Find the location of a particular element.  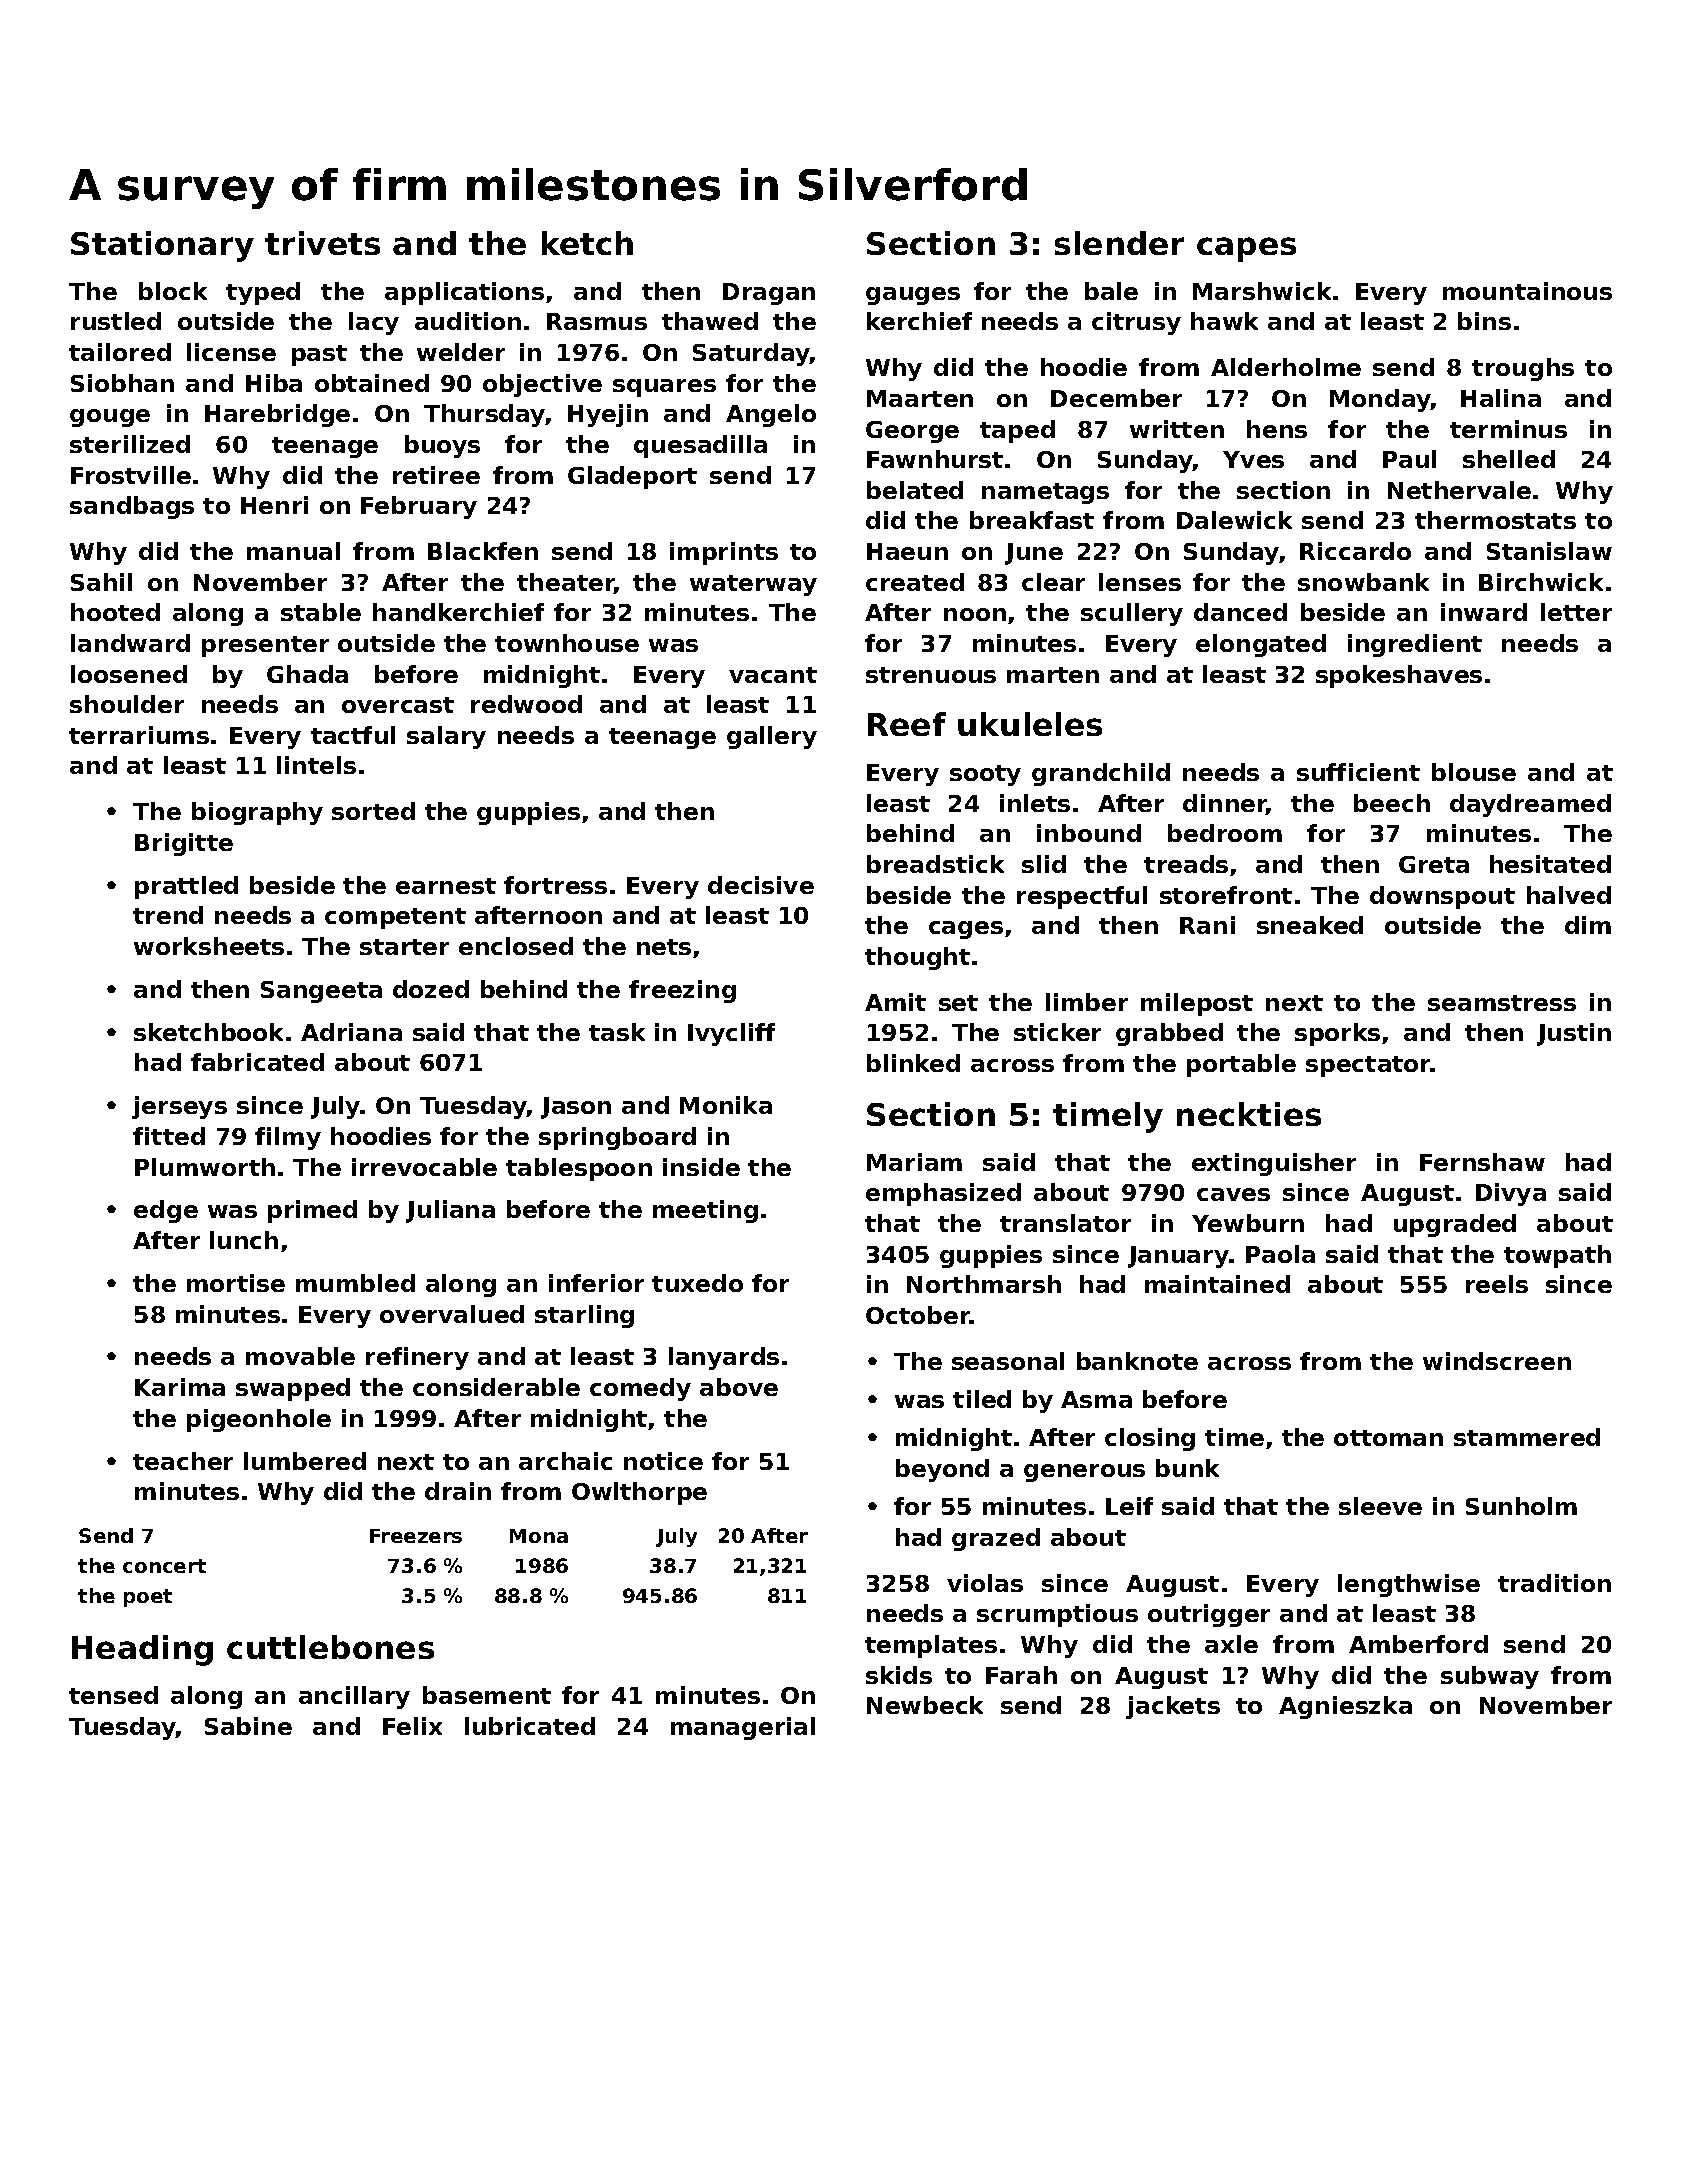

worksheets is located at coordinates (209, 946).
